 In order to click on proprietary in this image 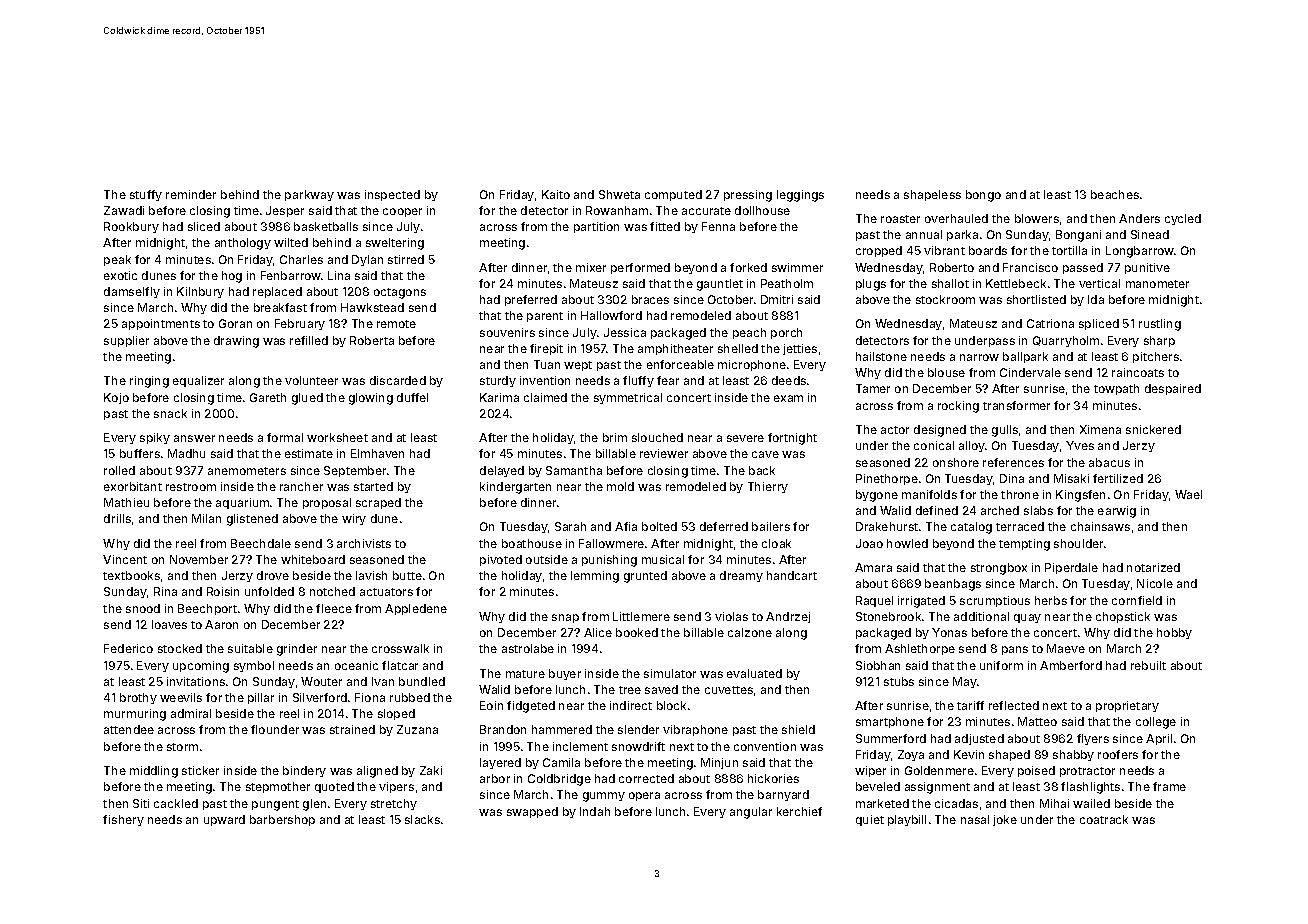, I will do `click(1127, 706)`.
